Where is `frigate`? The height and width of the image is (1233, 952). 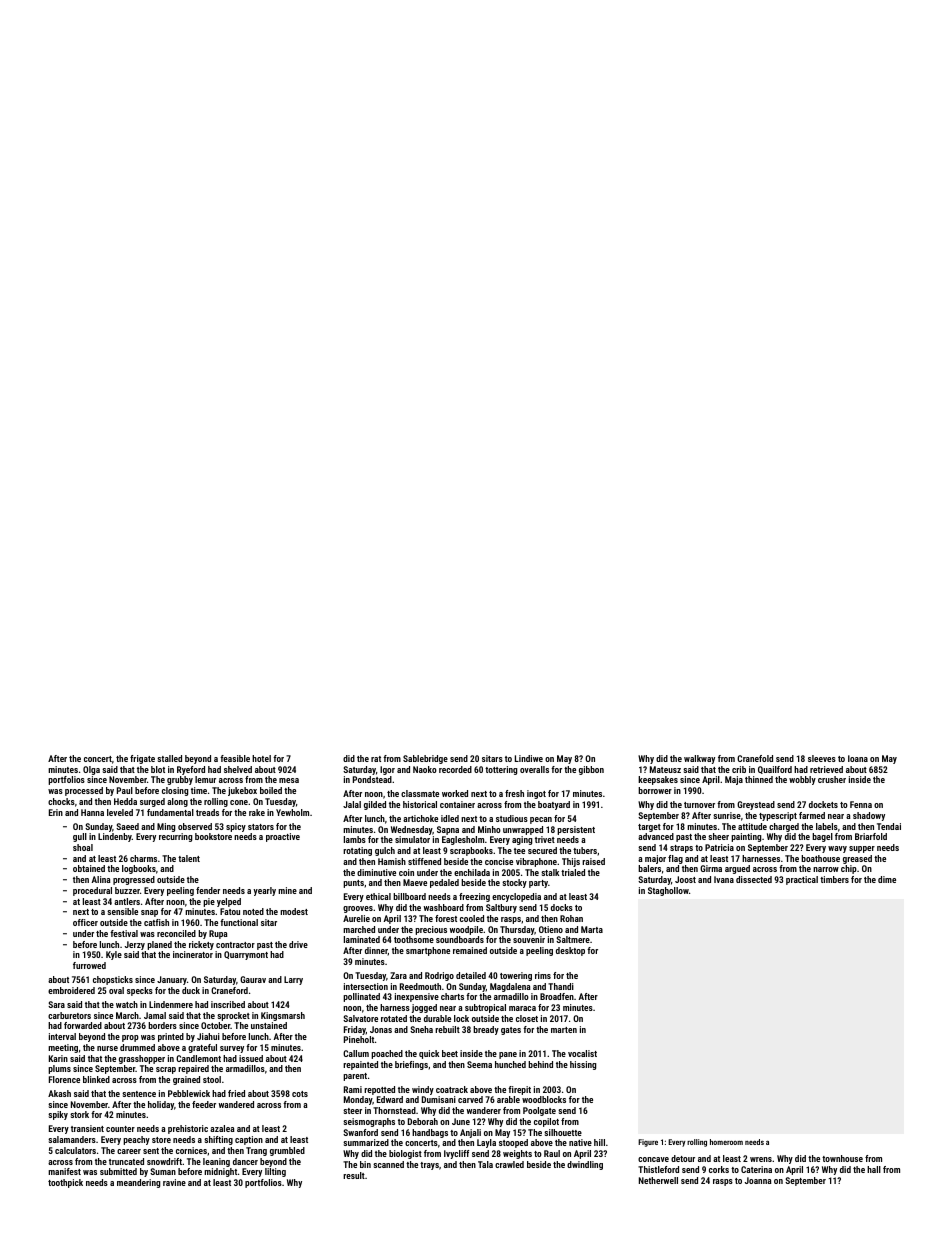
frigate is located at coordinates (142, 759).
